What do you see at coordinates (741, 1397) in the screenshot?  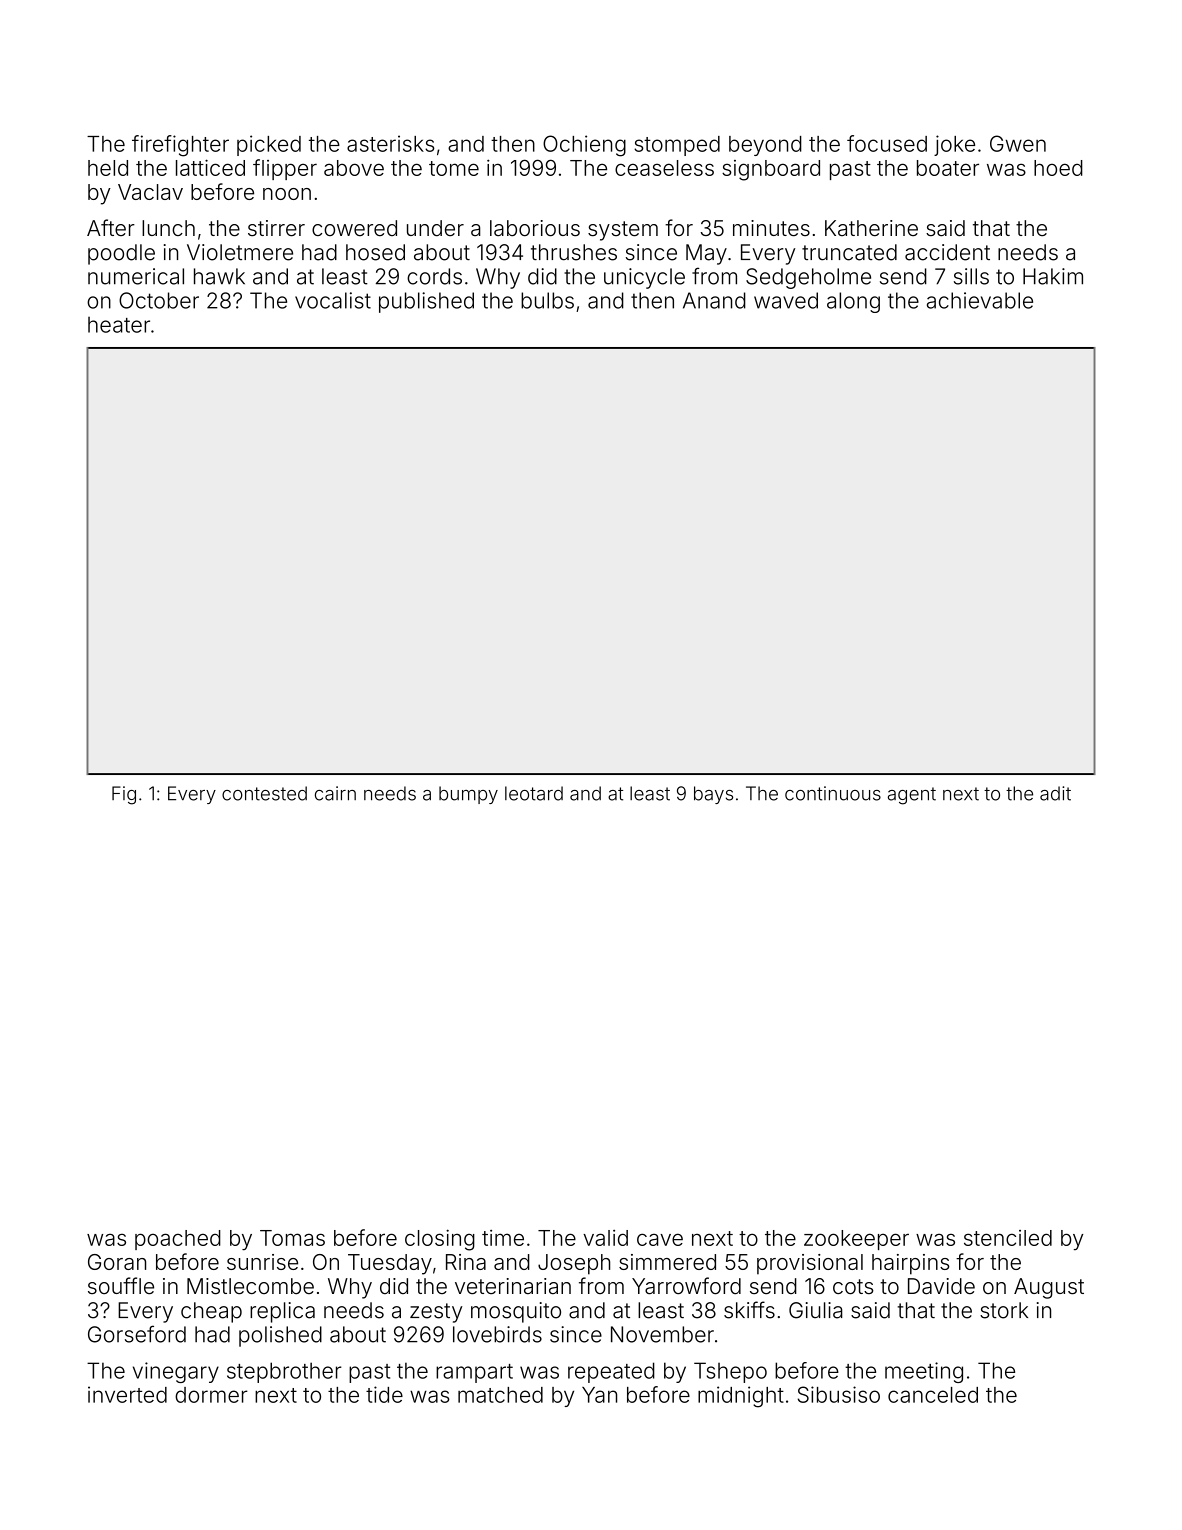 I see `midnight` at bounding box center [741, 1397].
